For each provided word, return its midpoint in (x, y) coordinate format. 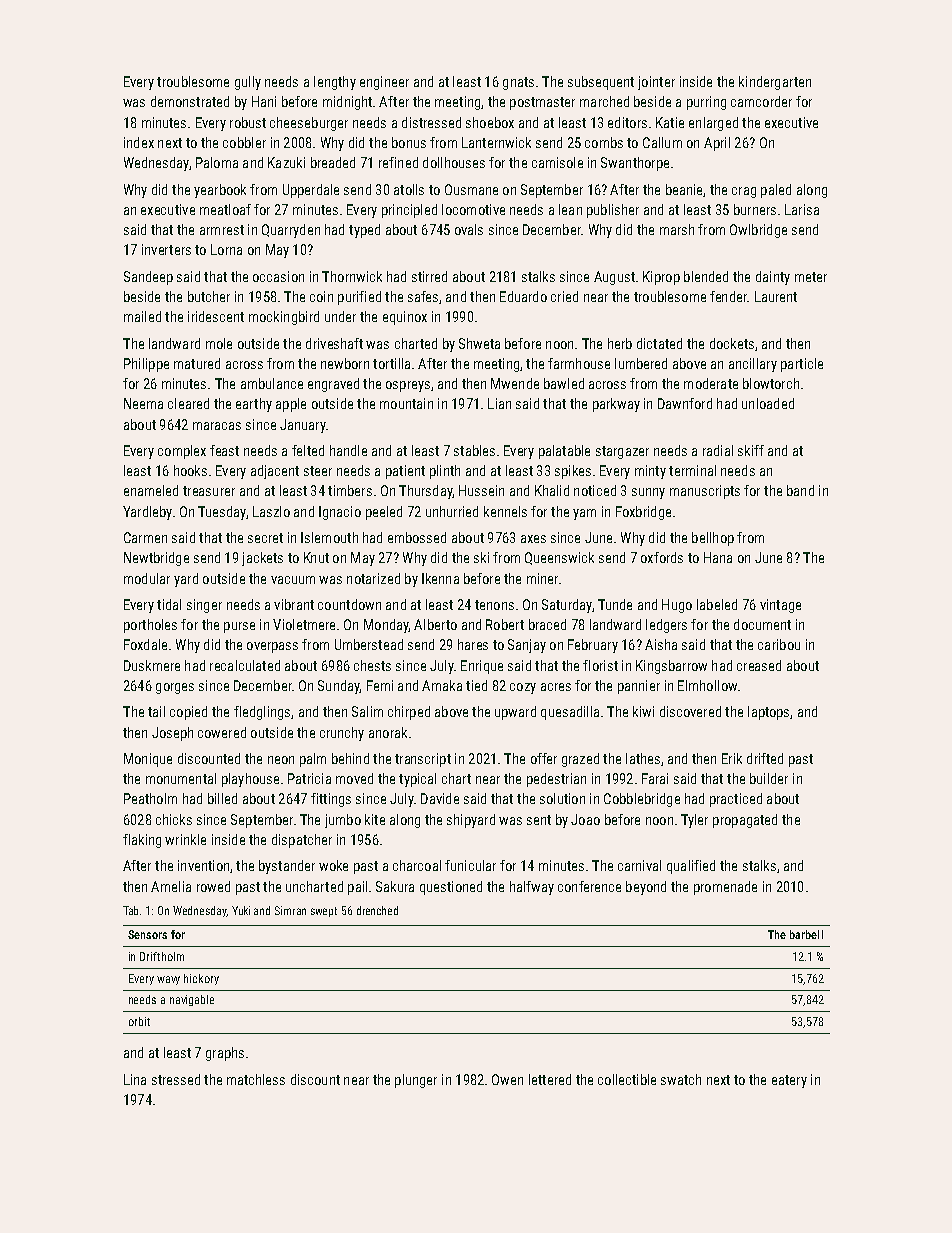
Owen (507, 1079)
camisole (557, 162)
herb (620, 343)
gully (248, 83)
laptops (768, 713)
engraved (333, 385)
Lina (135, 1079)
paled (776, 191)
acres (556, 687)
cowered (222, 732)
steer (318, 471)
